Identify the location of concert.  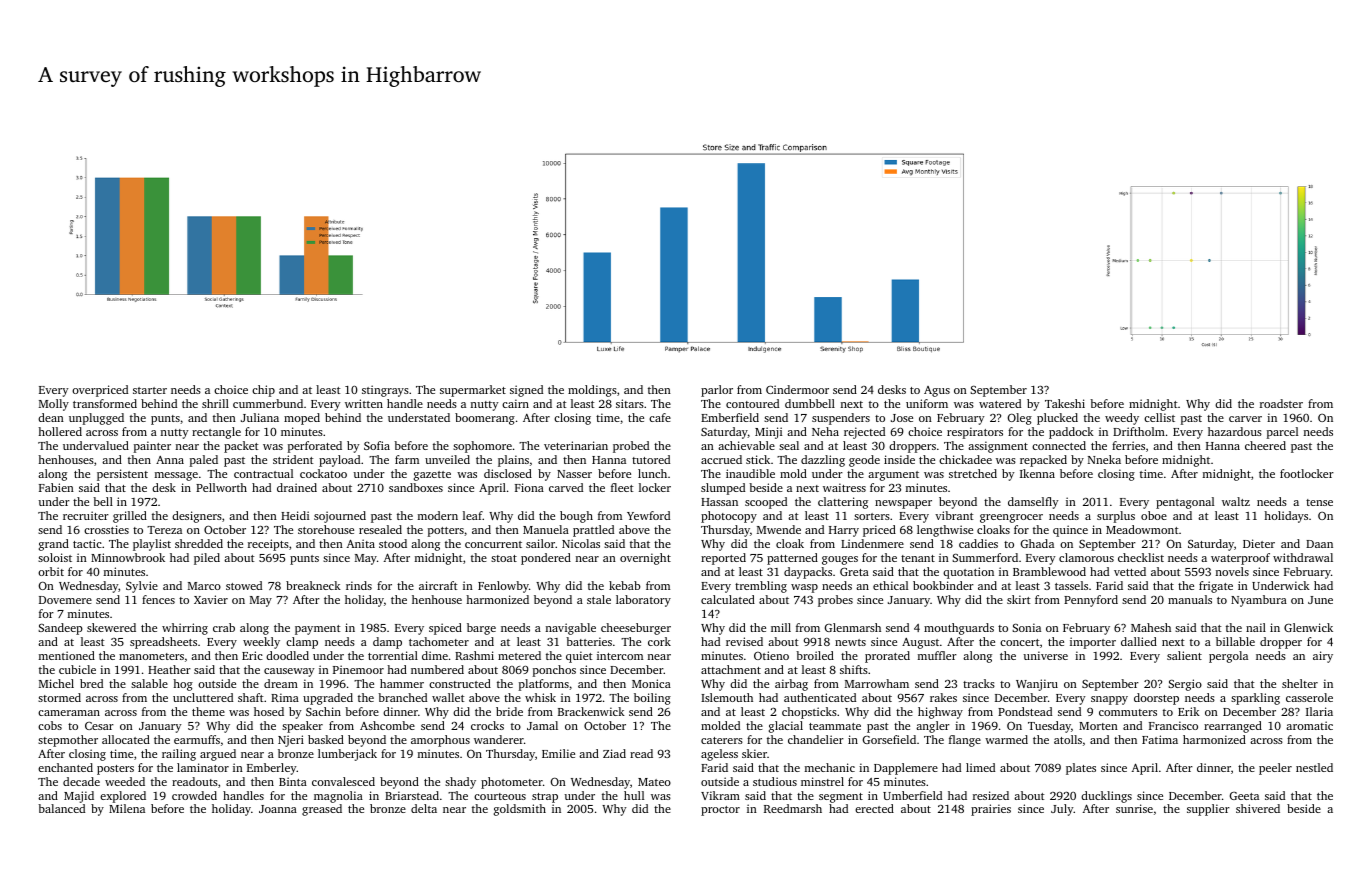
(1020, 642).
